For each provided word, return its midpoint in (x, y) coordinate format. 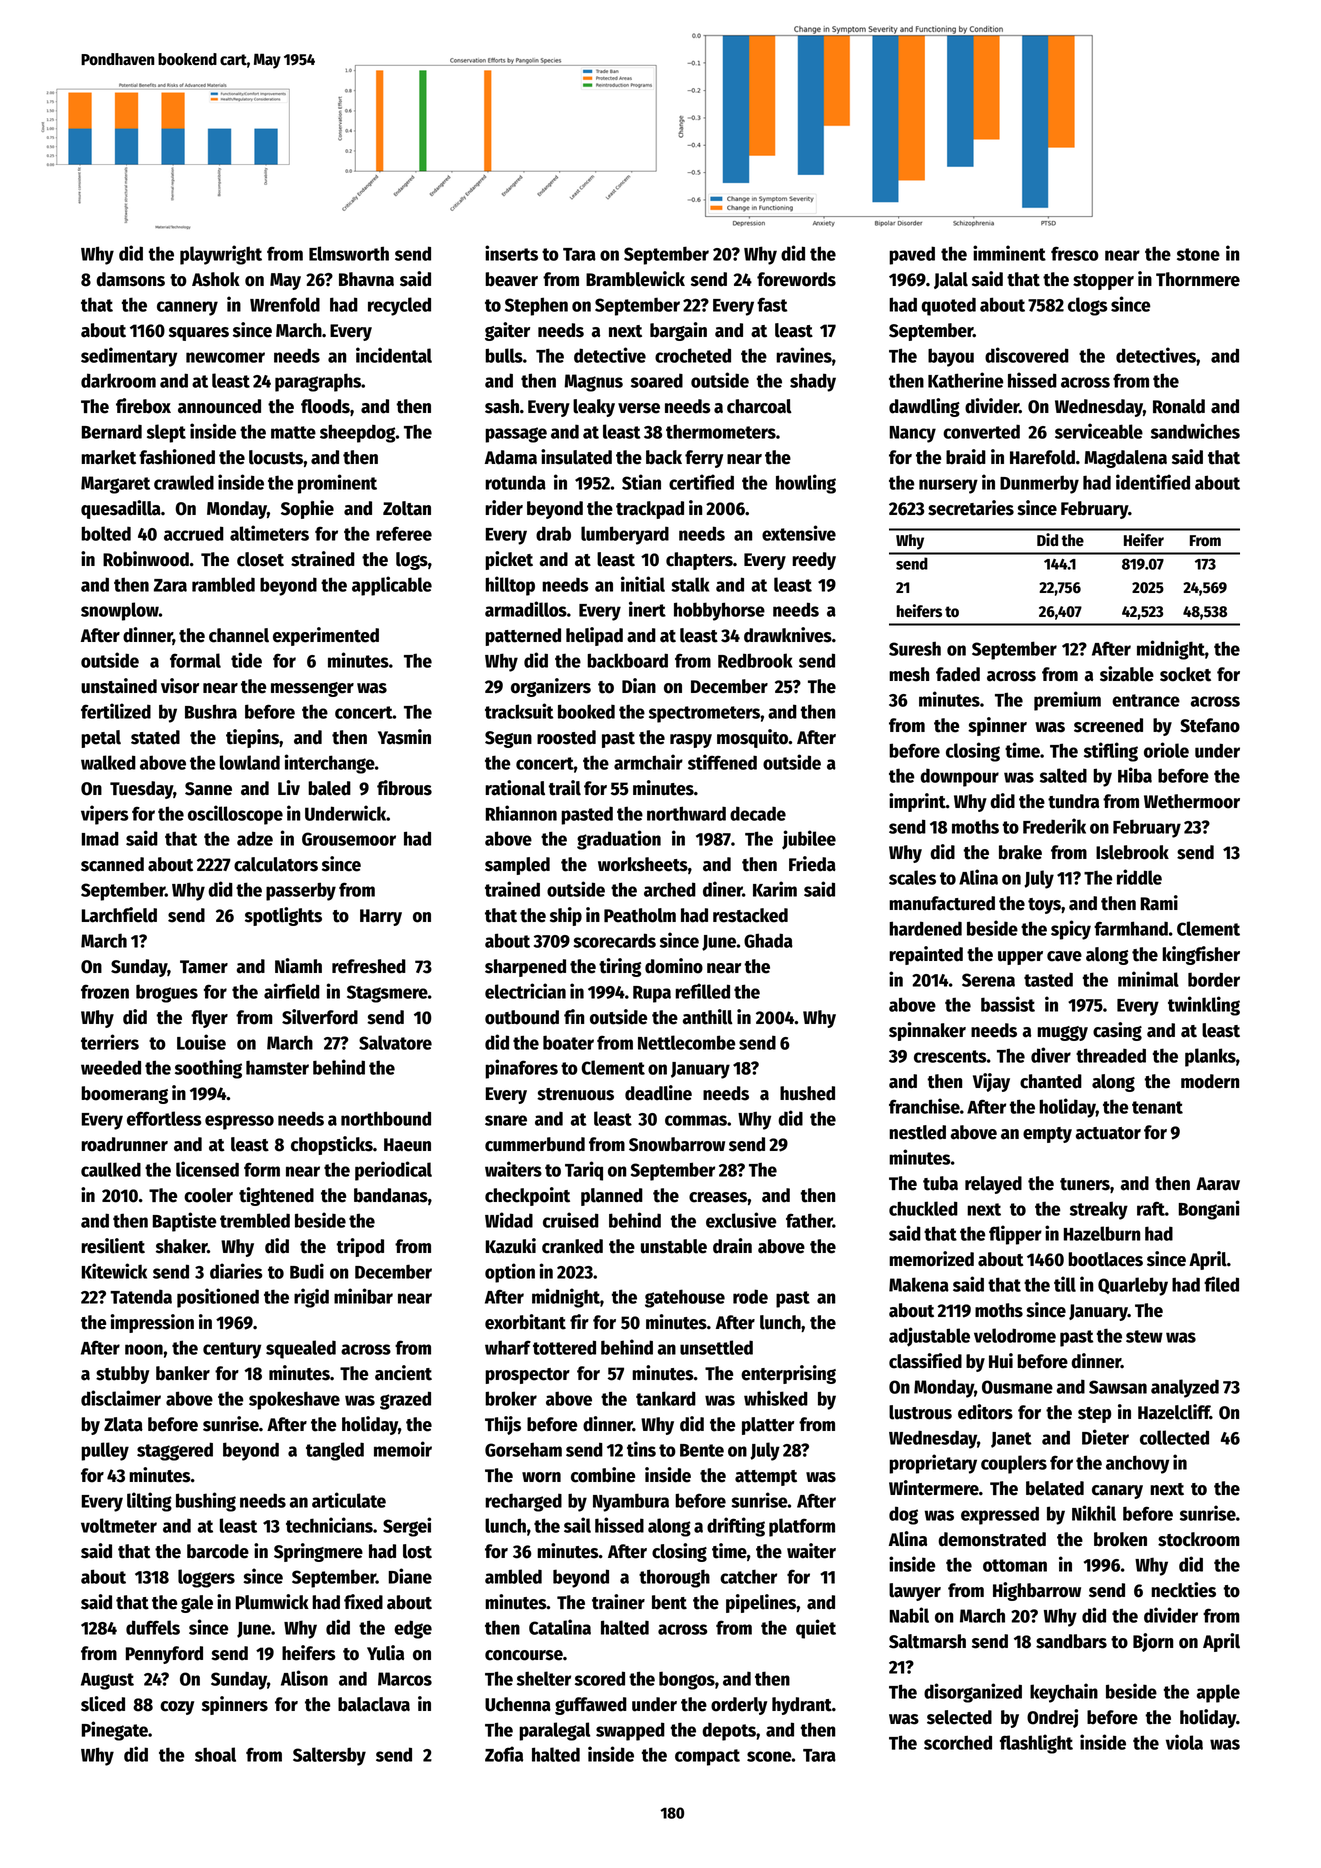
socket (1185, 674)
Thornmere (1198, 279)
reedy (814, 561)
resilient (113, 1246)
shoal (215, 1754)
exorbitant (525, 1322)
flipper (1015, 1235)
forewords (796, 279)
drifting (736, 1527)
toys (1044, 906)
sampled (517, 866)
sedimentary (129, 357)
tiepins (252, 738)
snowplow (120, 611)
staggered (175, 1451)
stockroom (1199, 1539)
